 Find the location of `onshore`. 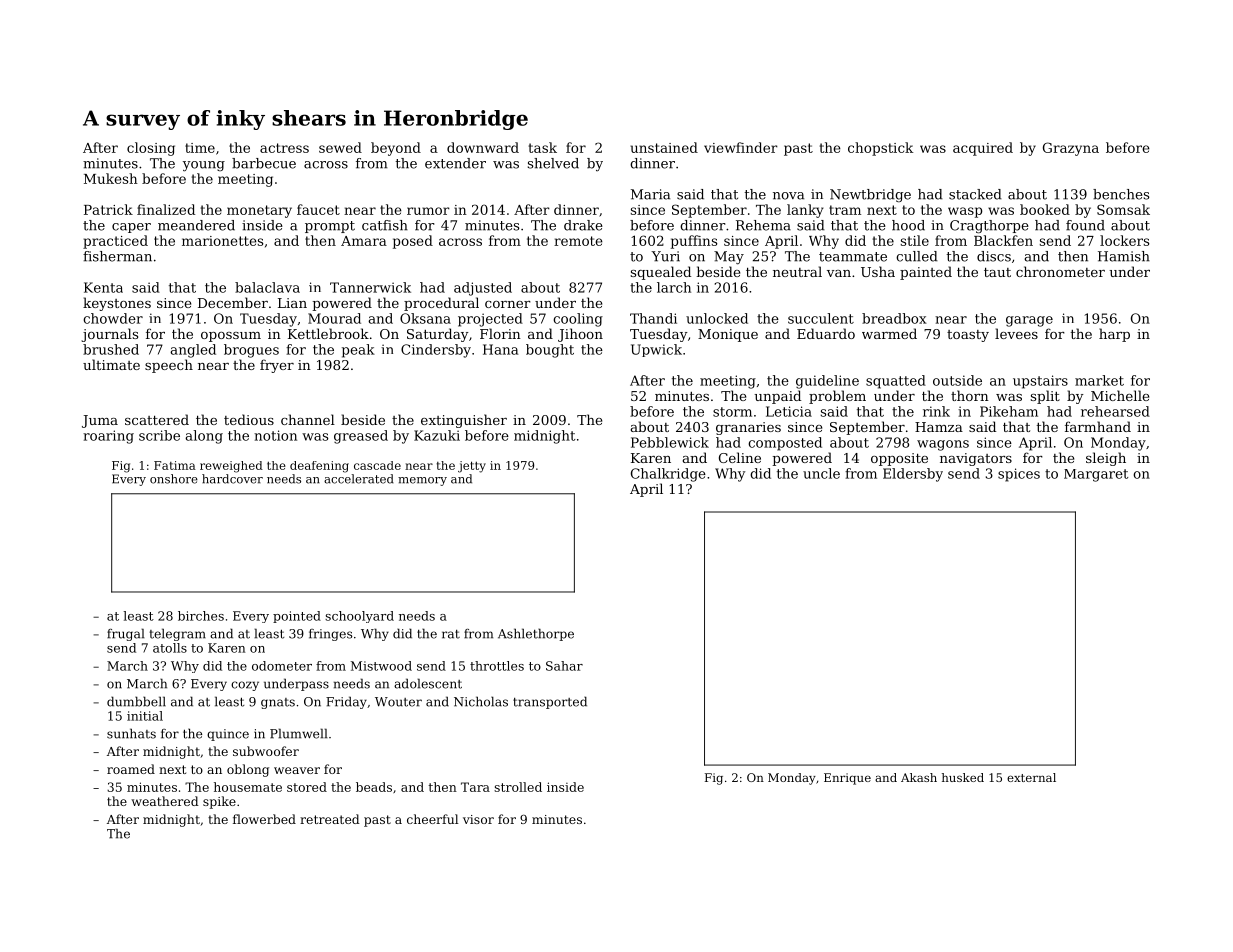

onshore is located at coordinates (174, 479).
